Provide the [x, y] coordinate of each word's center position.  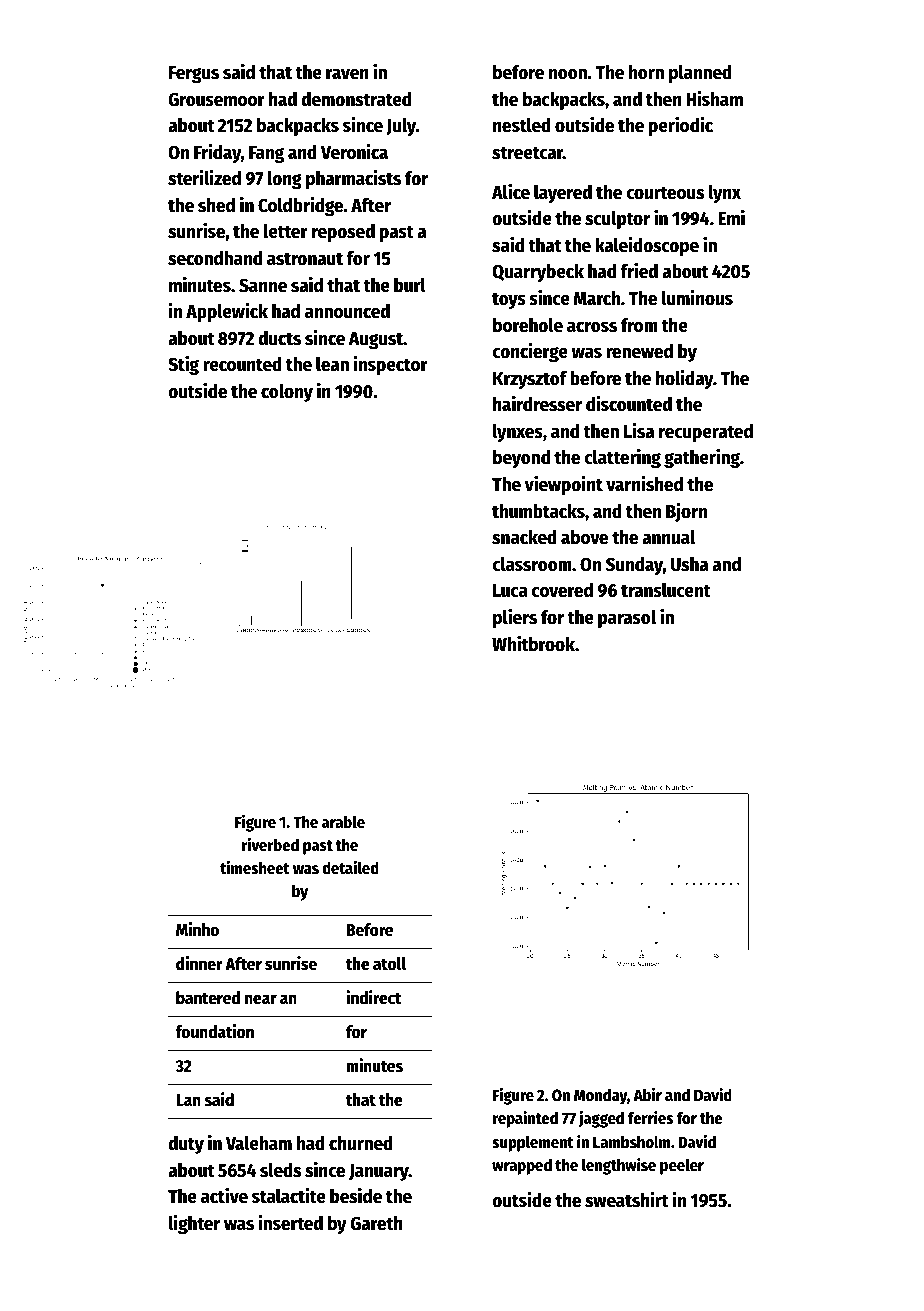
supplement [533, 1143]
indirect [373, 997]
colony [287, 393]
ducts [279, 338]
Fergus [194, 74]
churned [361, 1143]
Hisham [714, 98]
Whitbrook [533, 643]
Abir [647, 1094]
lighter [194, 1224]
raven [347, 74]
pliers [515, 618]
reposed [343, 233]
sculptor [617, 220]
